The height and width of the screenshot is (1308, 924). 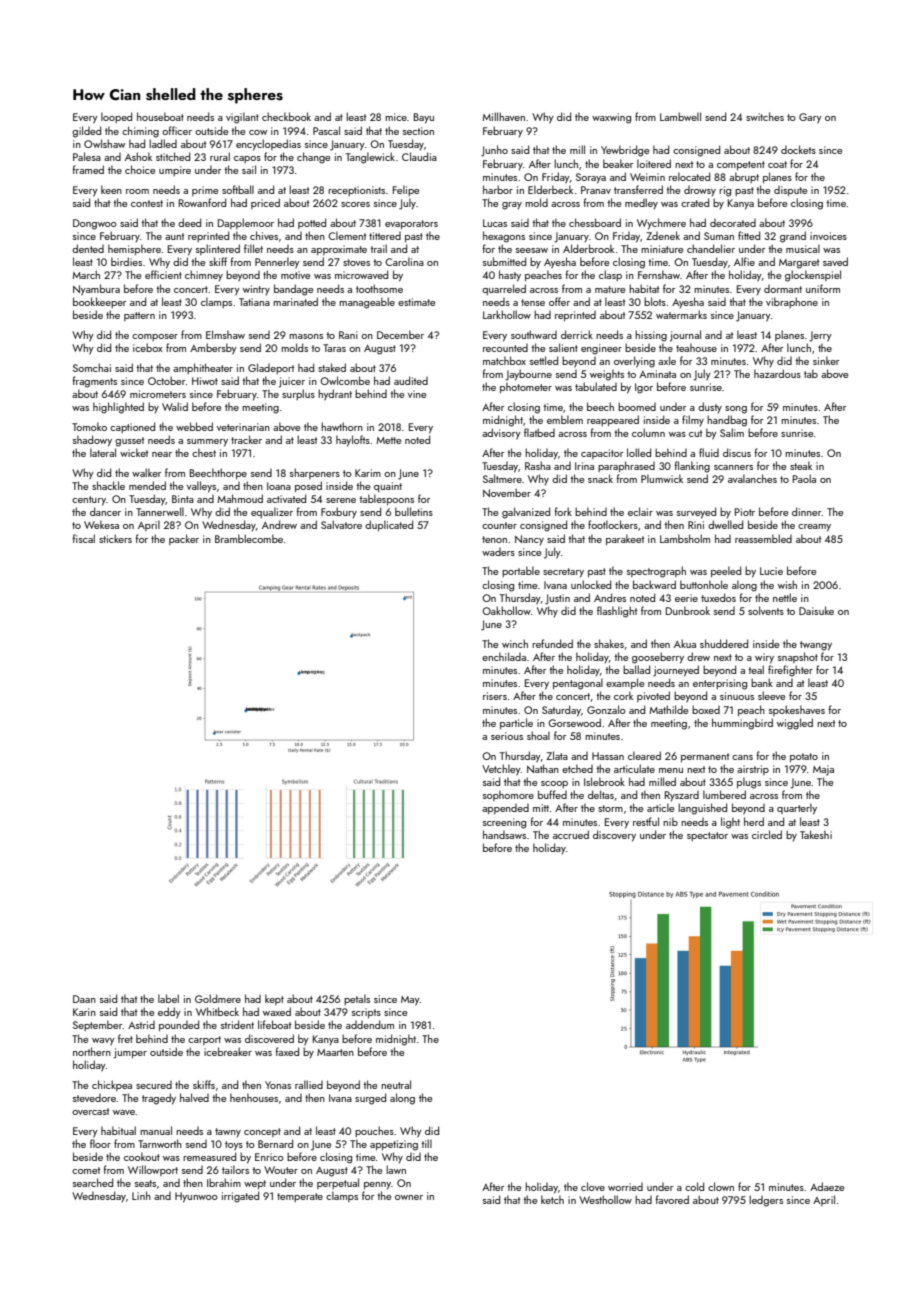 I want to click on Maarten, so click(x=335, y=1052).
